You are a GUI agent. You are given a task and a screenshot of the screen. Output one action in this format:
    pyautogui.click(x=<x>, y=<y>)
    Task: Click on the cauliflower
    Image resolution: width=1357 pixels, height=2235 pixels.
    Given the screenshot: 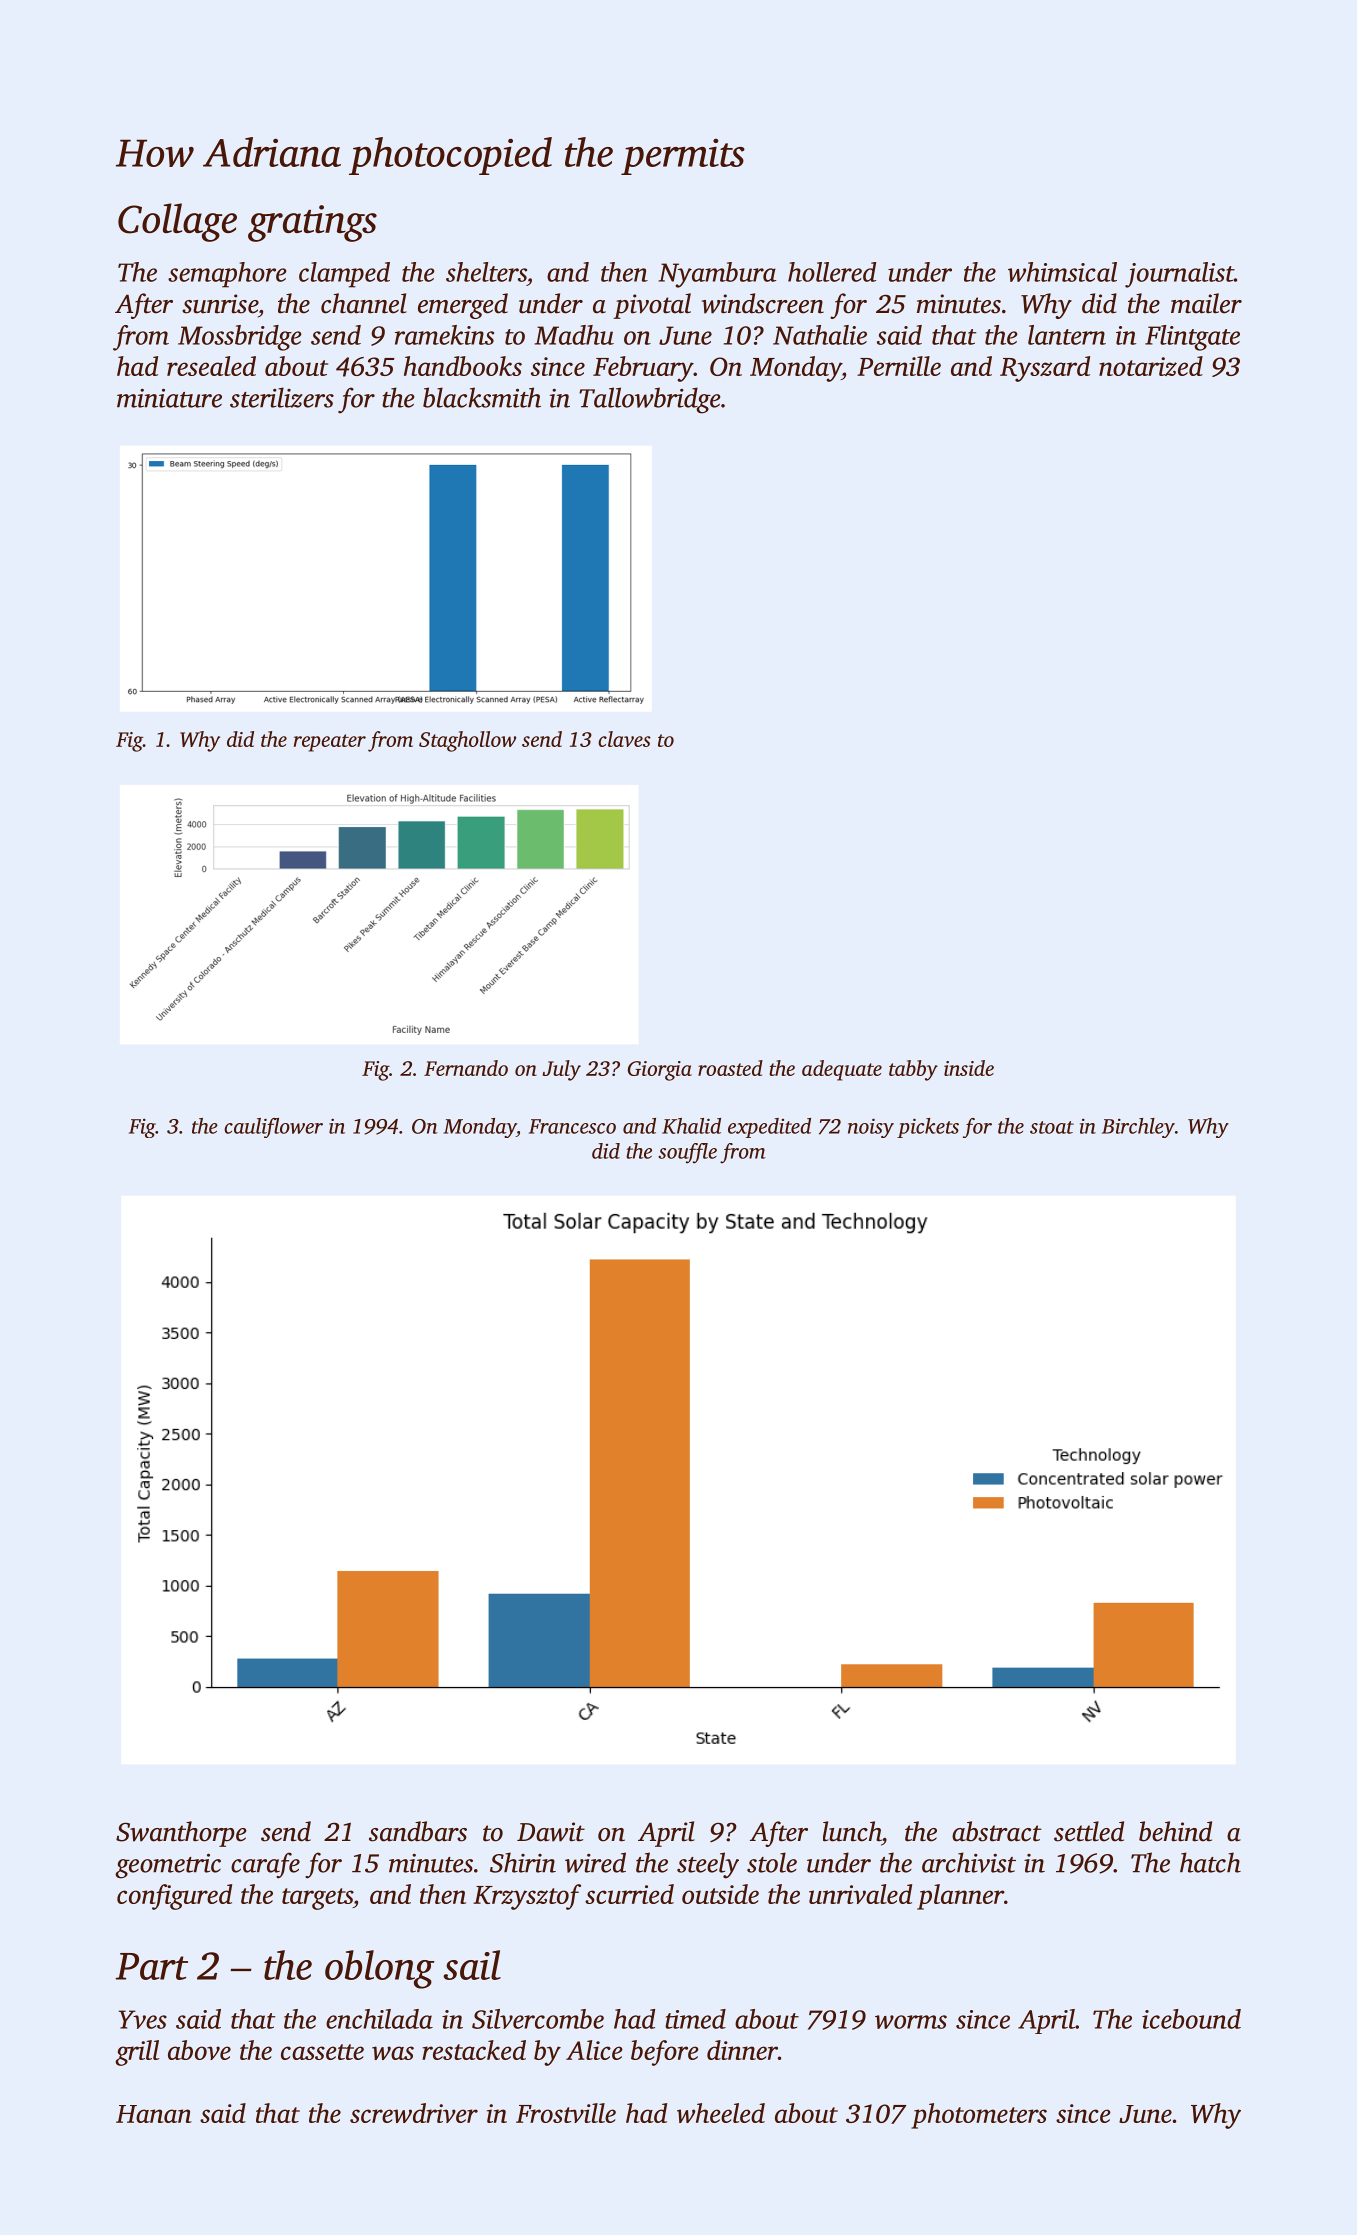 What is the action you would take?
    pyautogui.click(x=273, y=1128)
